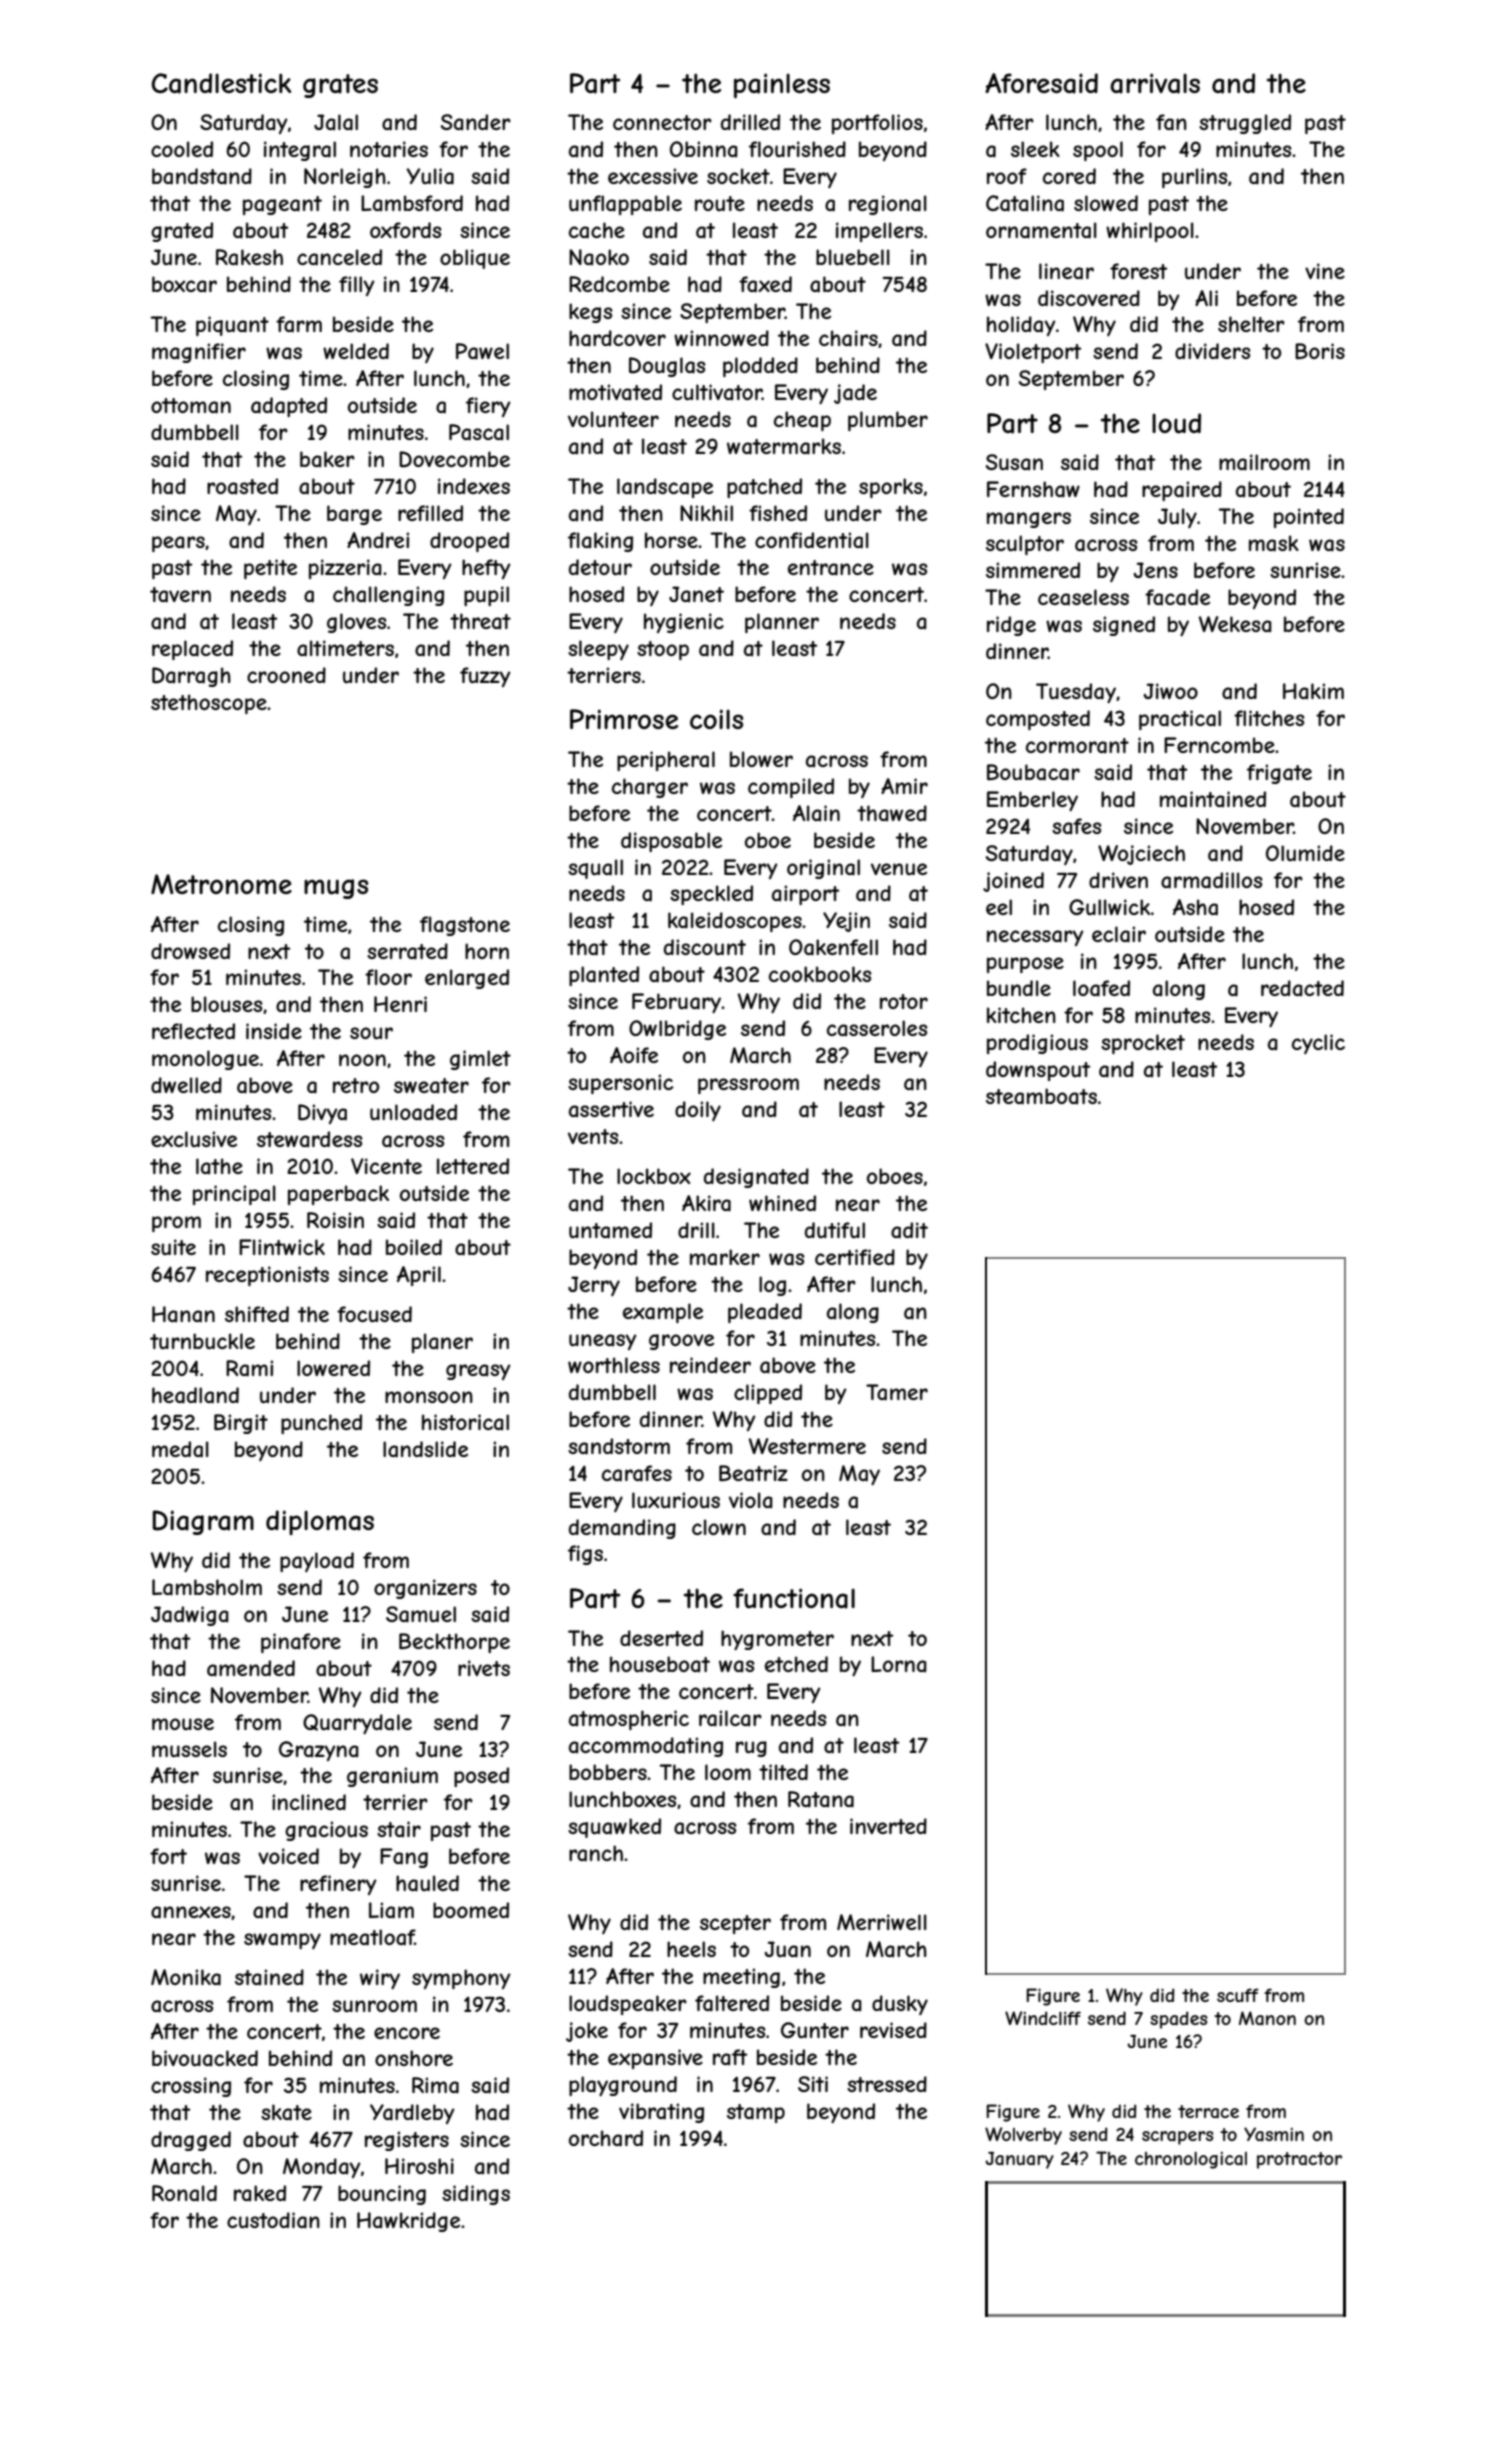 This screenshot has width=1496, height=2464. I want to click on pressroom, so click(748, 1086).
